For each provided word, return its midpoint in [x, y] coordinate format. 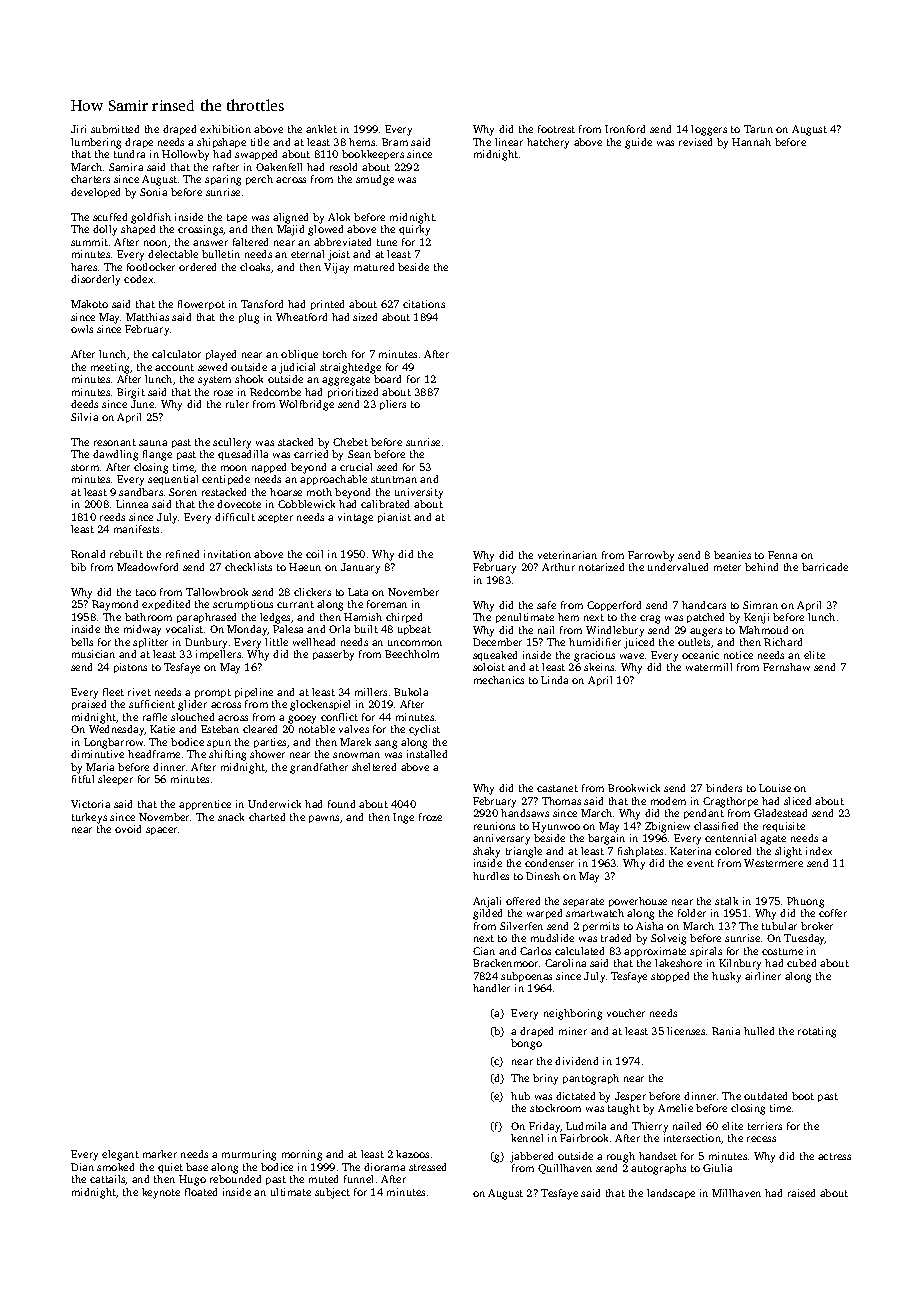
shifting [227, 755]
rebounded [235, 1179]
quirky [414, 230]
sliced [797, 801]
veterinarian [567, 555]
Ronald [88, 554]
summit [89, 242]
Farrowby [651, 556]
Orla [339, 629]
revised [695, 142]
